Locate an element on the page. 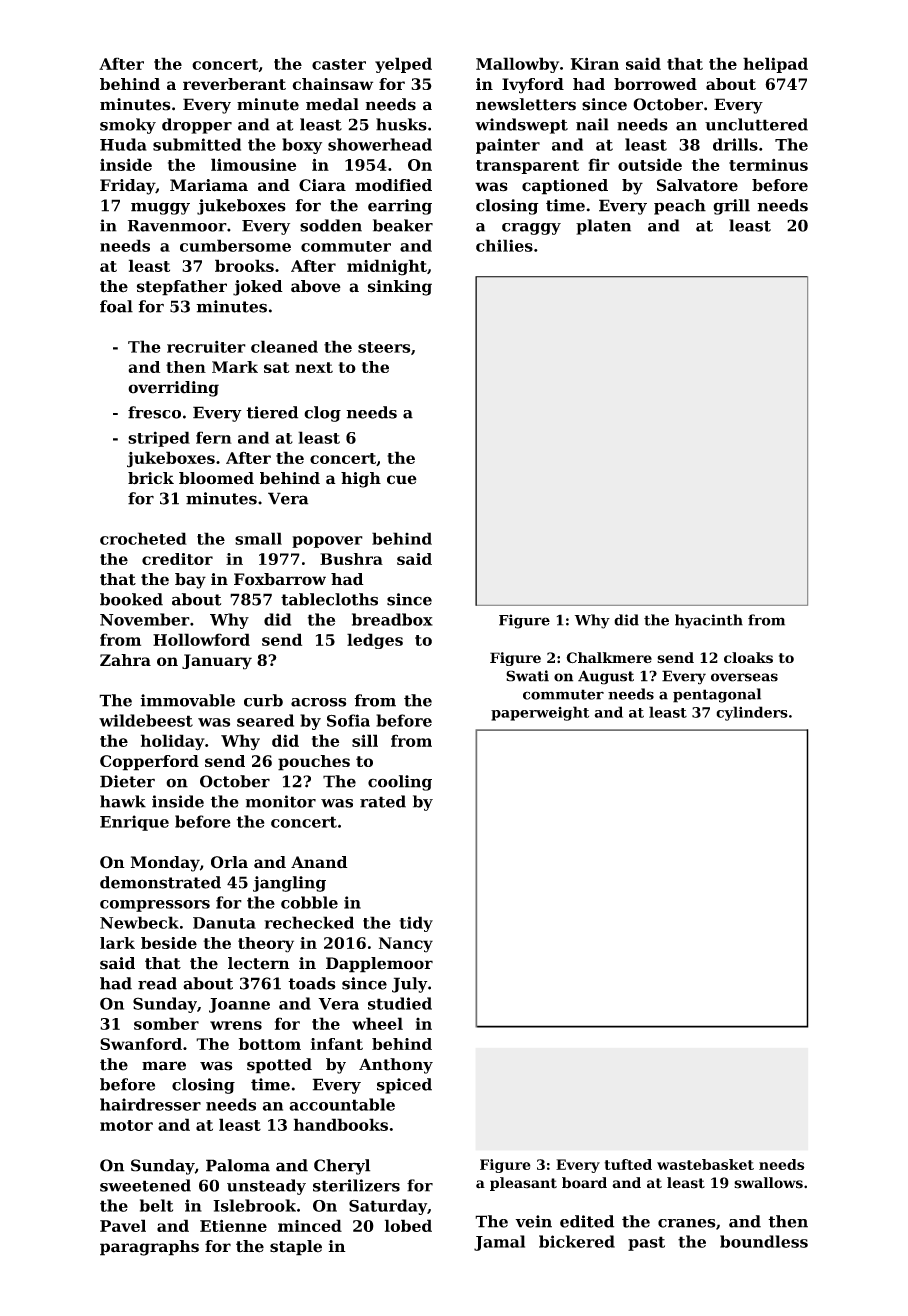 This document has width=908, height=1316. fresco is located at coordinates (154, 412).
